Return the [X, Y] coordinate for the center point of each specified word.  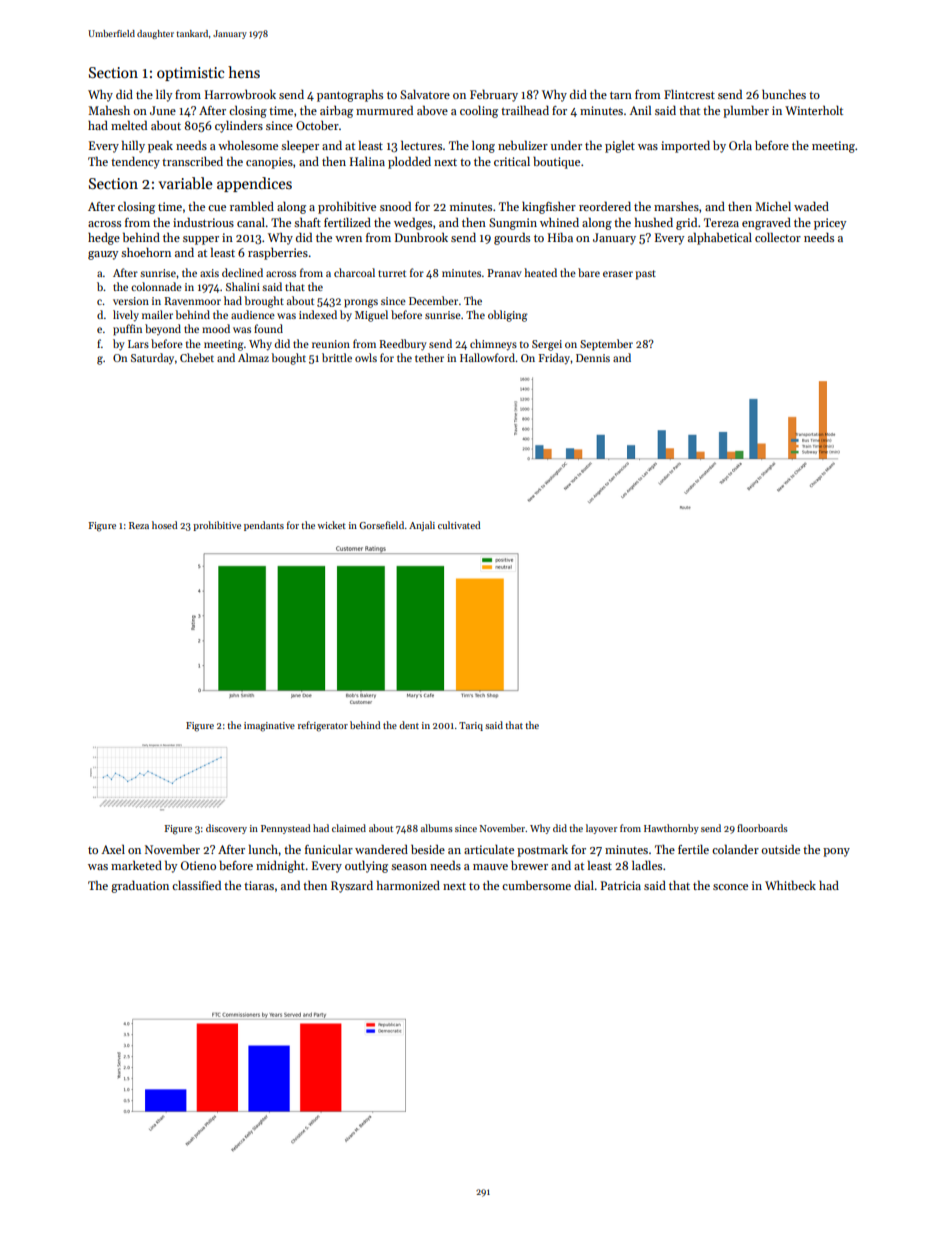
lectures [421, 145]
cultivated [459, 525]
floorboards [762, 828]
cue [217, 208]
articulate [489, 849]
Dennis [593, 358]
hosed [165, 525]
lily [164, 95]
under [566, 145]
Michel [773, 206]
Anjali [422, 526]
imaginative [269, 727]
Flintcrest [689, 94]
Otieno [198, 865]
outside [780, 849]
